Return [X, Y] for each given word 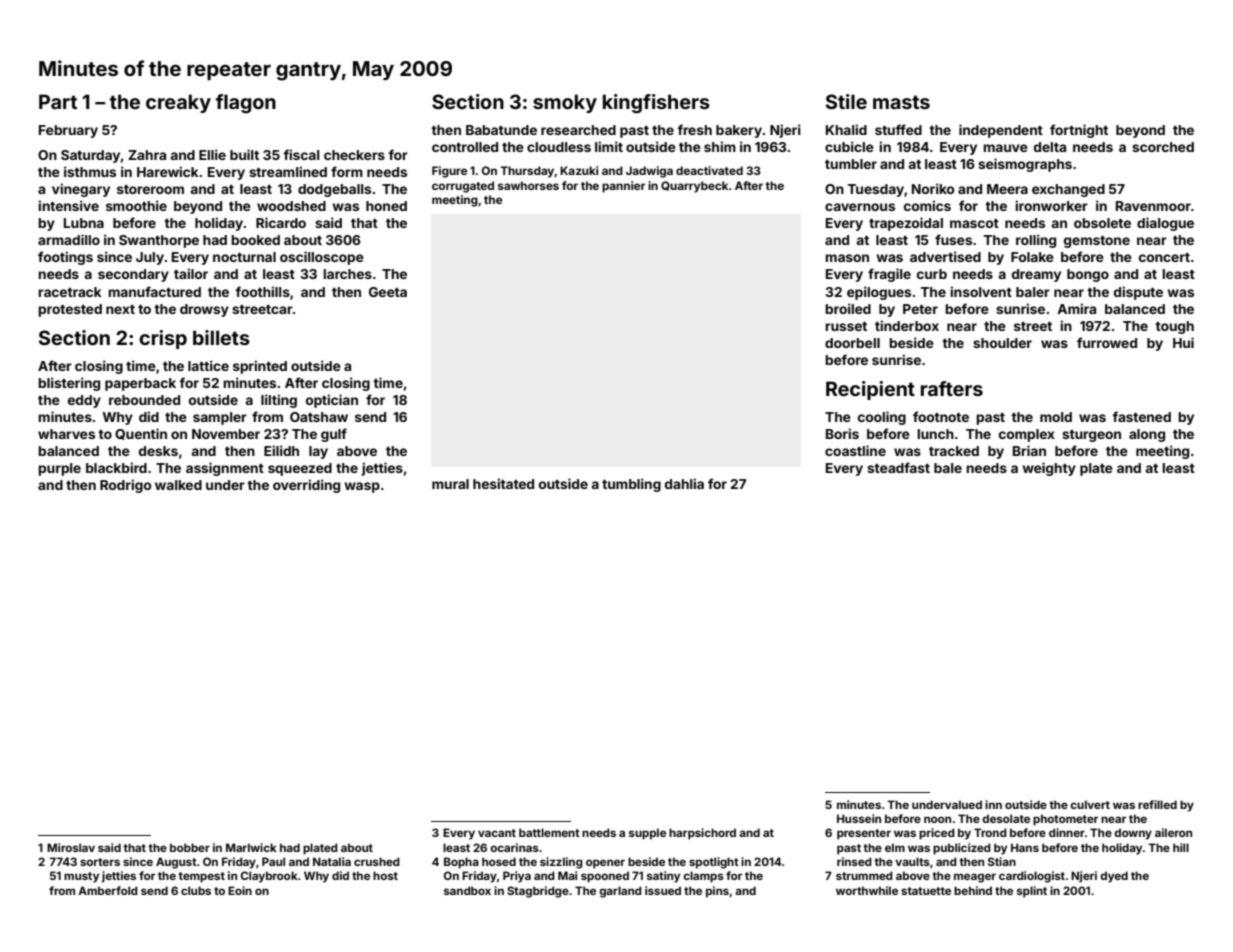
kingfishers [656, 103]
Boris [842, 433]
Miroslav [71, 847]
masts [901, 102]
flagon [246, 103]
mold [1056, 417]
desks [158, 451]
